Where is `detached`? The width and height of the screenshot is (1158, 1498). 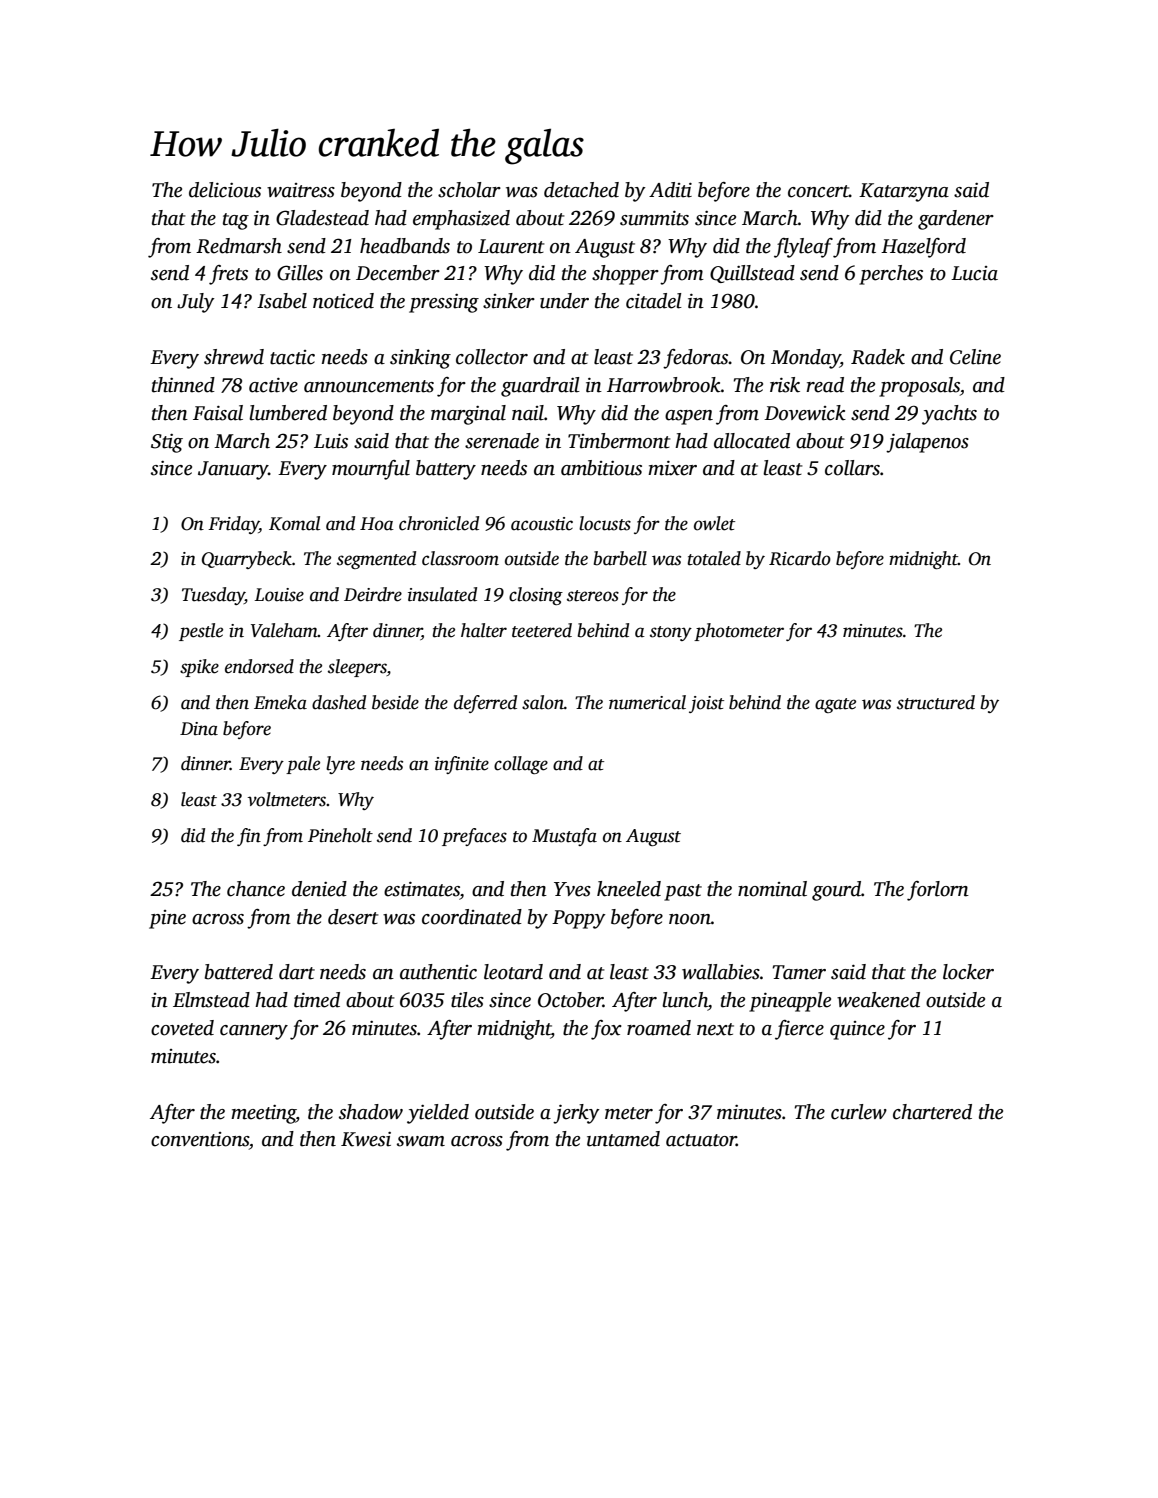
detached is located at coordinates (581, 190).
